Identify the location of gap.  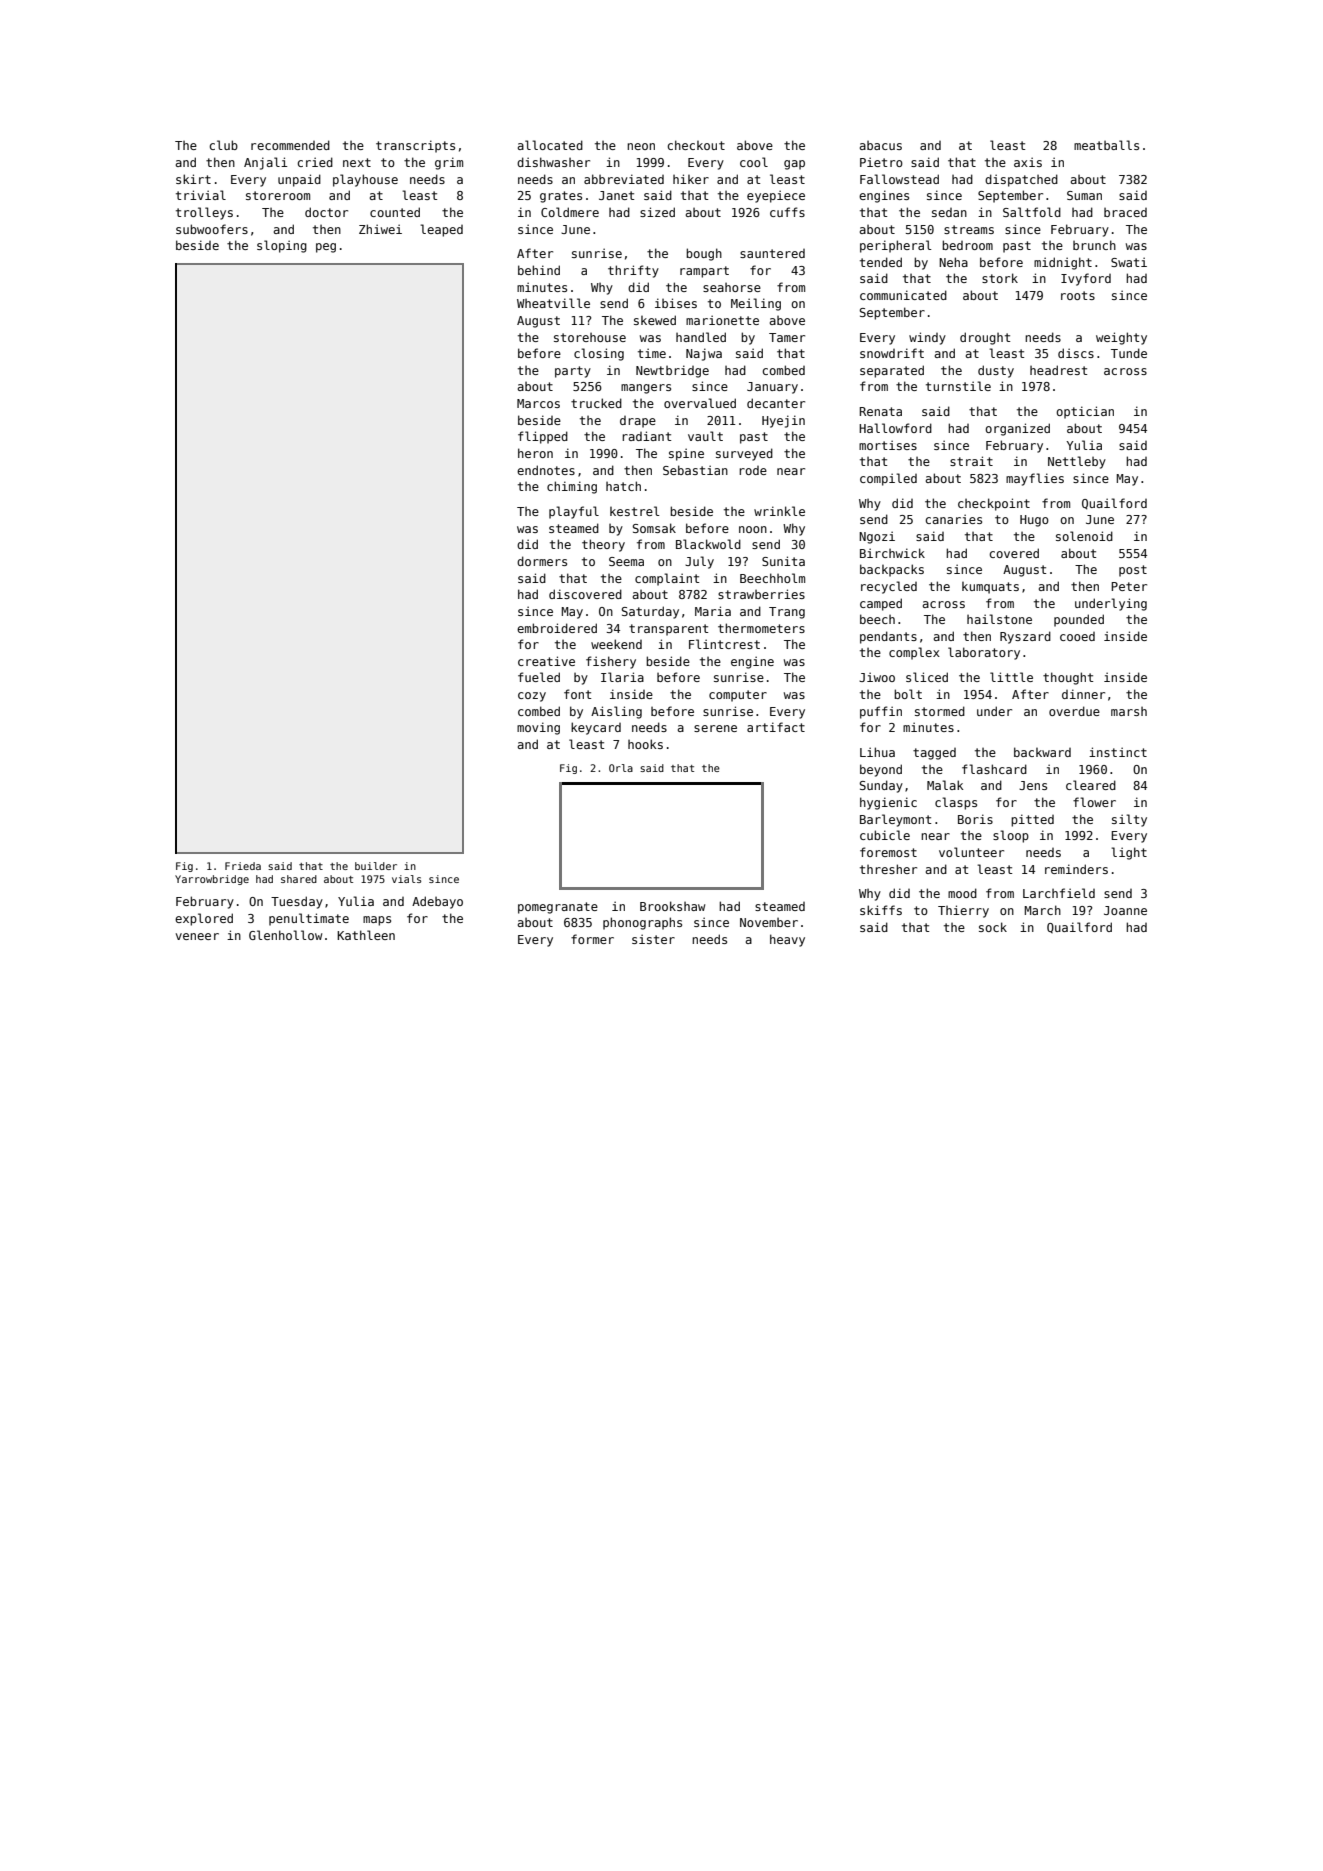
(794, 165).
